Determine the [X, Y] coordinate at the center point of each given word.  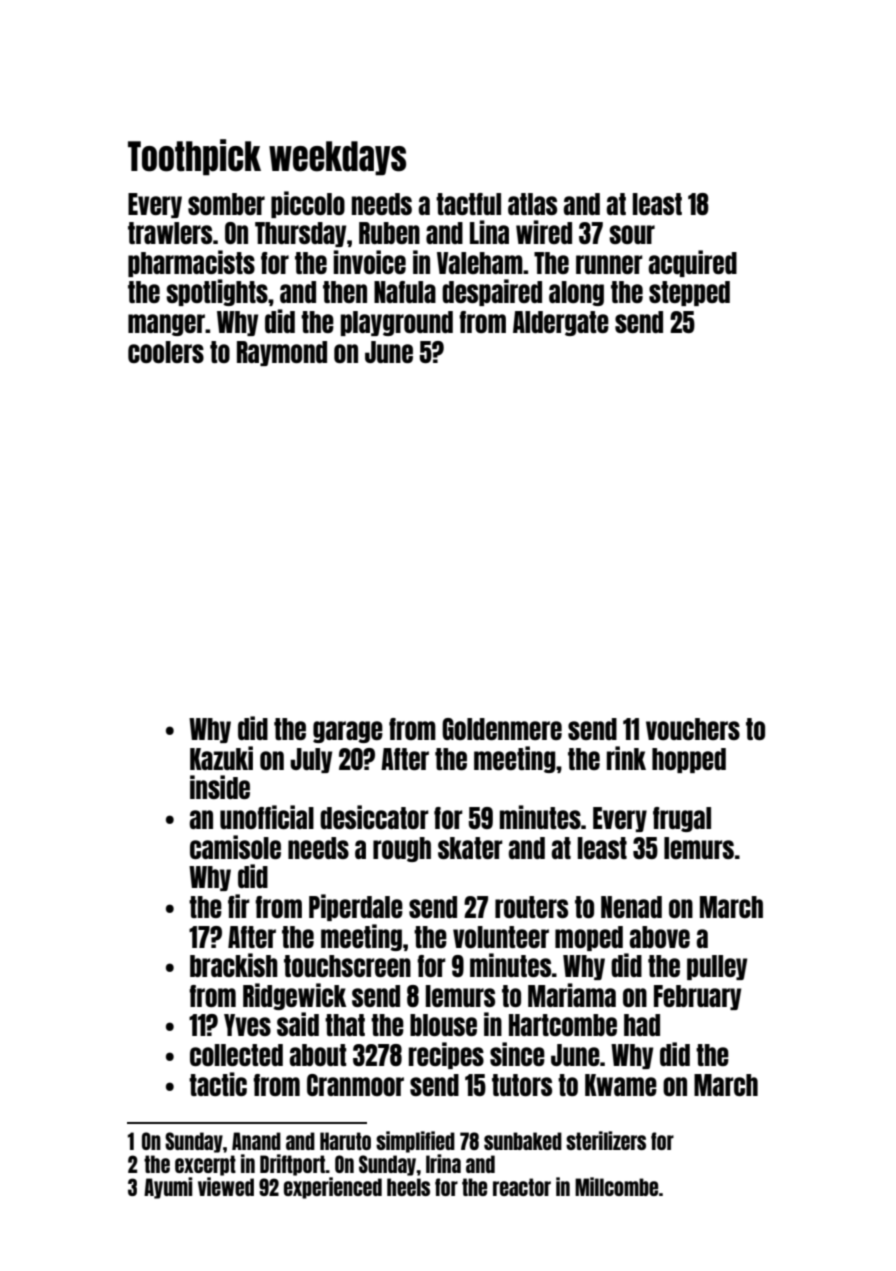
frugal [682, 819]
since [517, 1054]
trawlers [170, 233]
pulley [717, 967]
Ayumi [168, 1188]
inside [220, 787]
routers [531, 907]
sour [632, 234]
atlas [532, 204]
